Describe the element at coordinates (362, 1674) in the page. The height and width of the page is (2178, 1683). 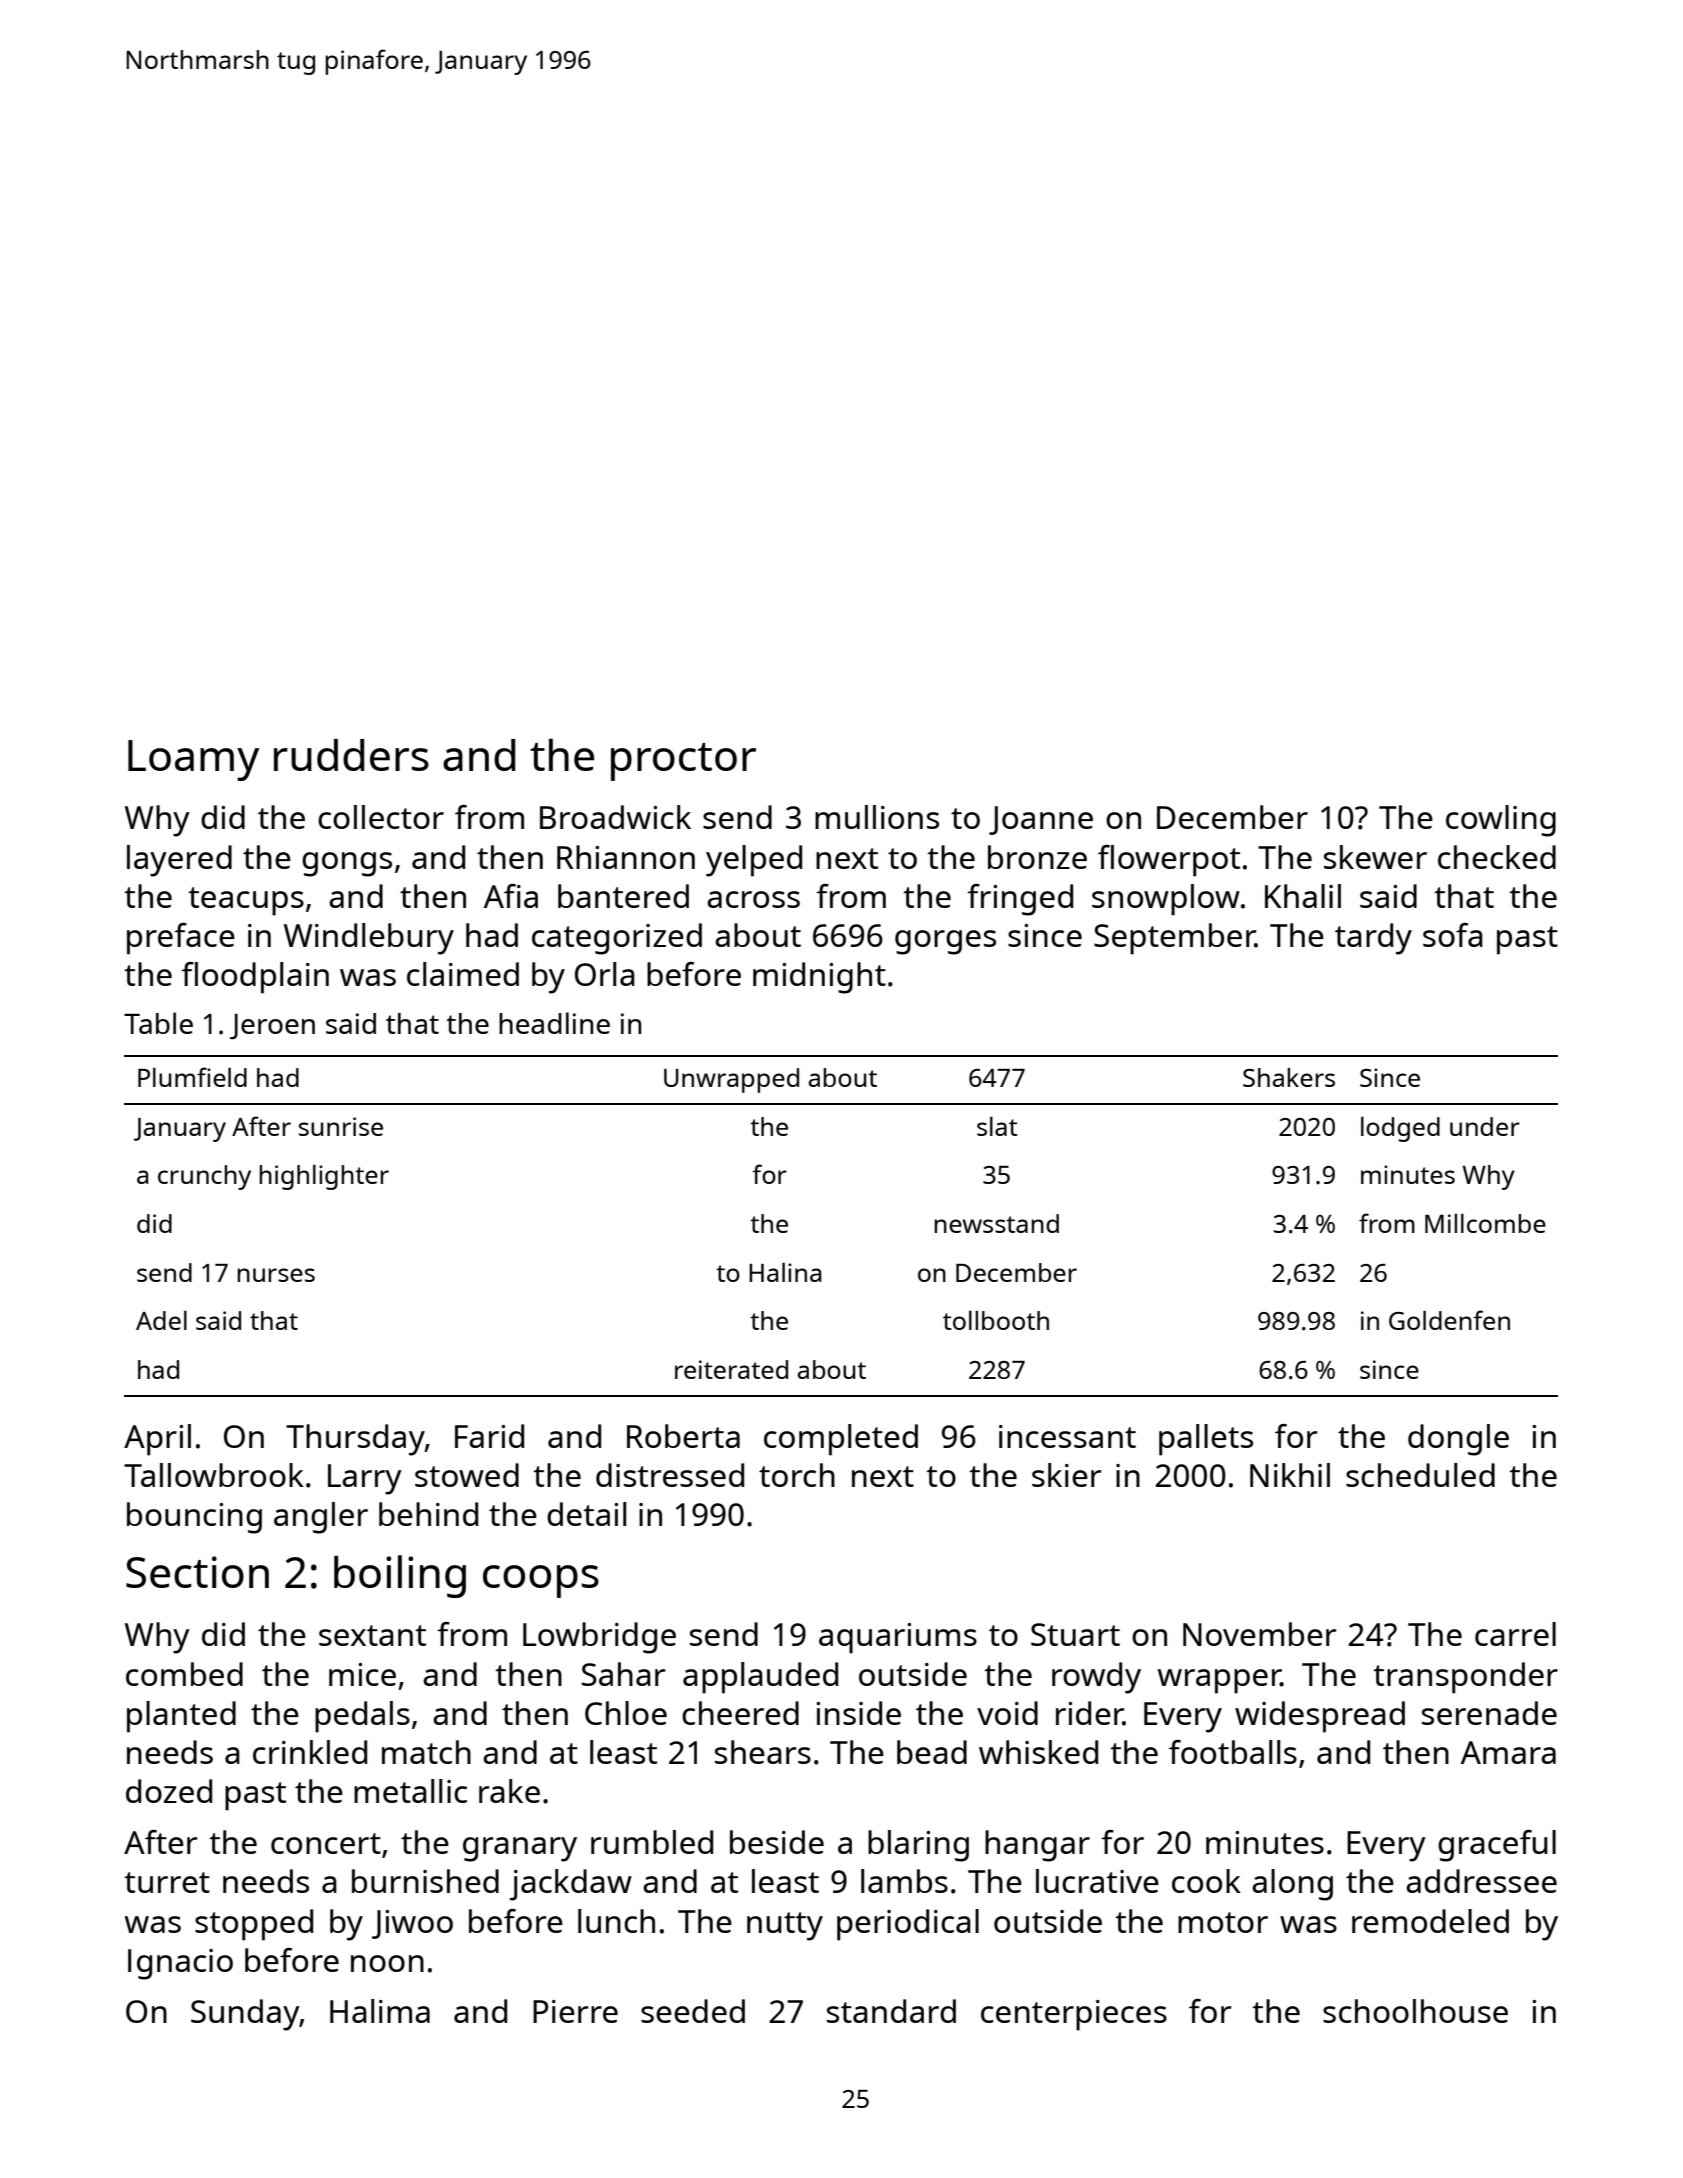
I see `mice` at that location.
